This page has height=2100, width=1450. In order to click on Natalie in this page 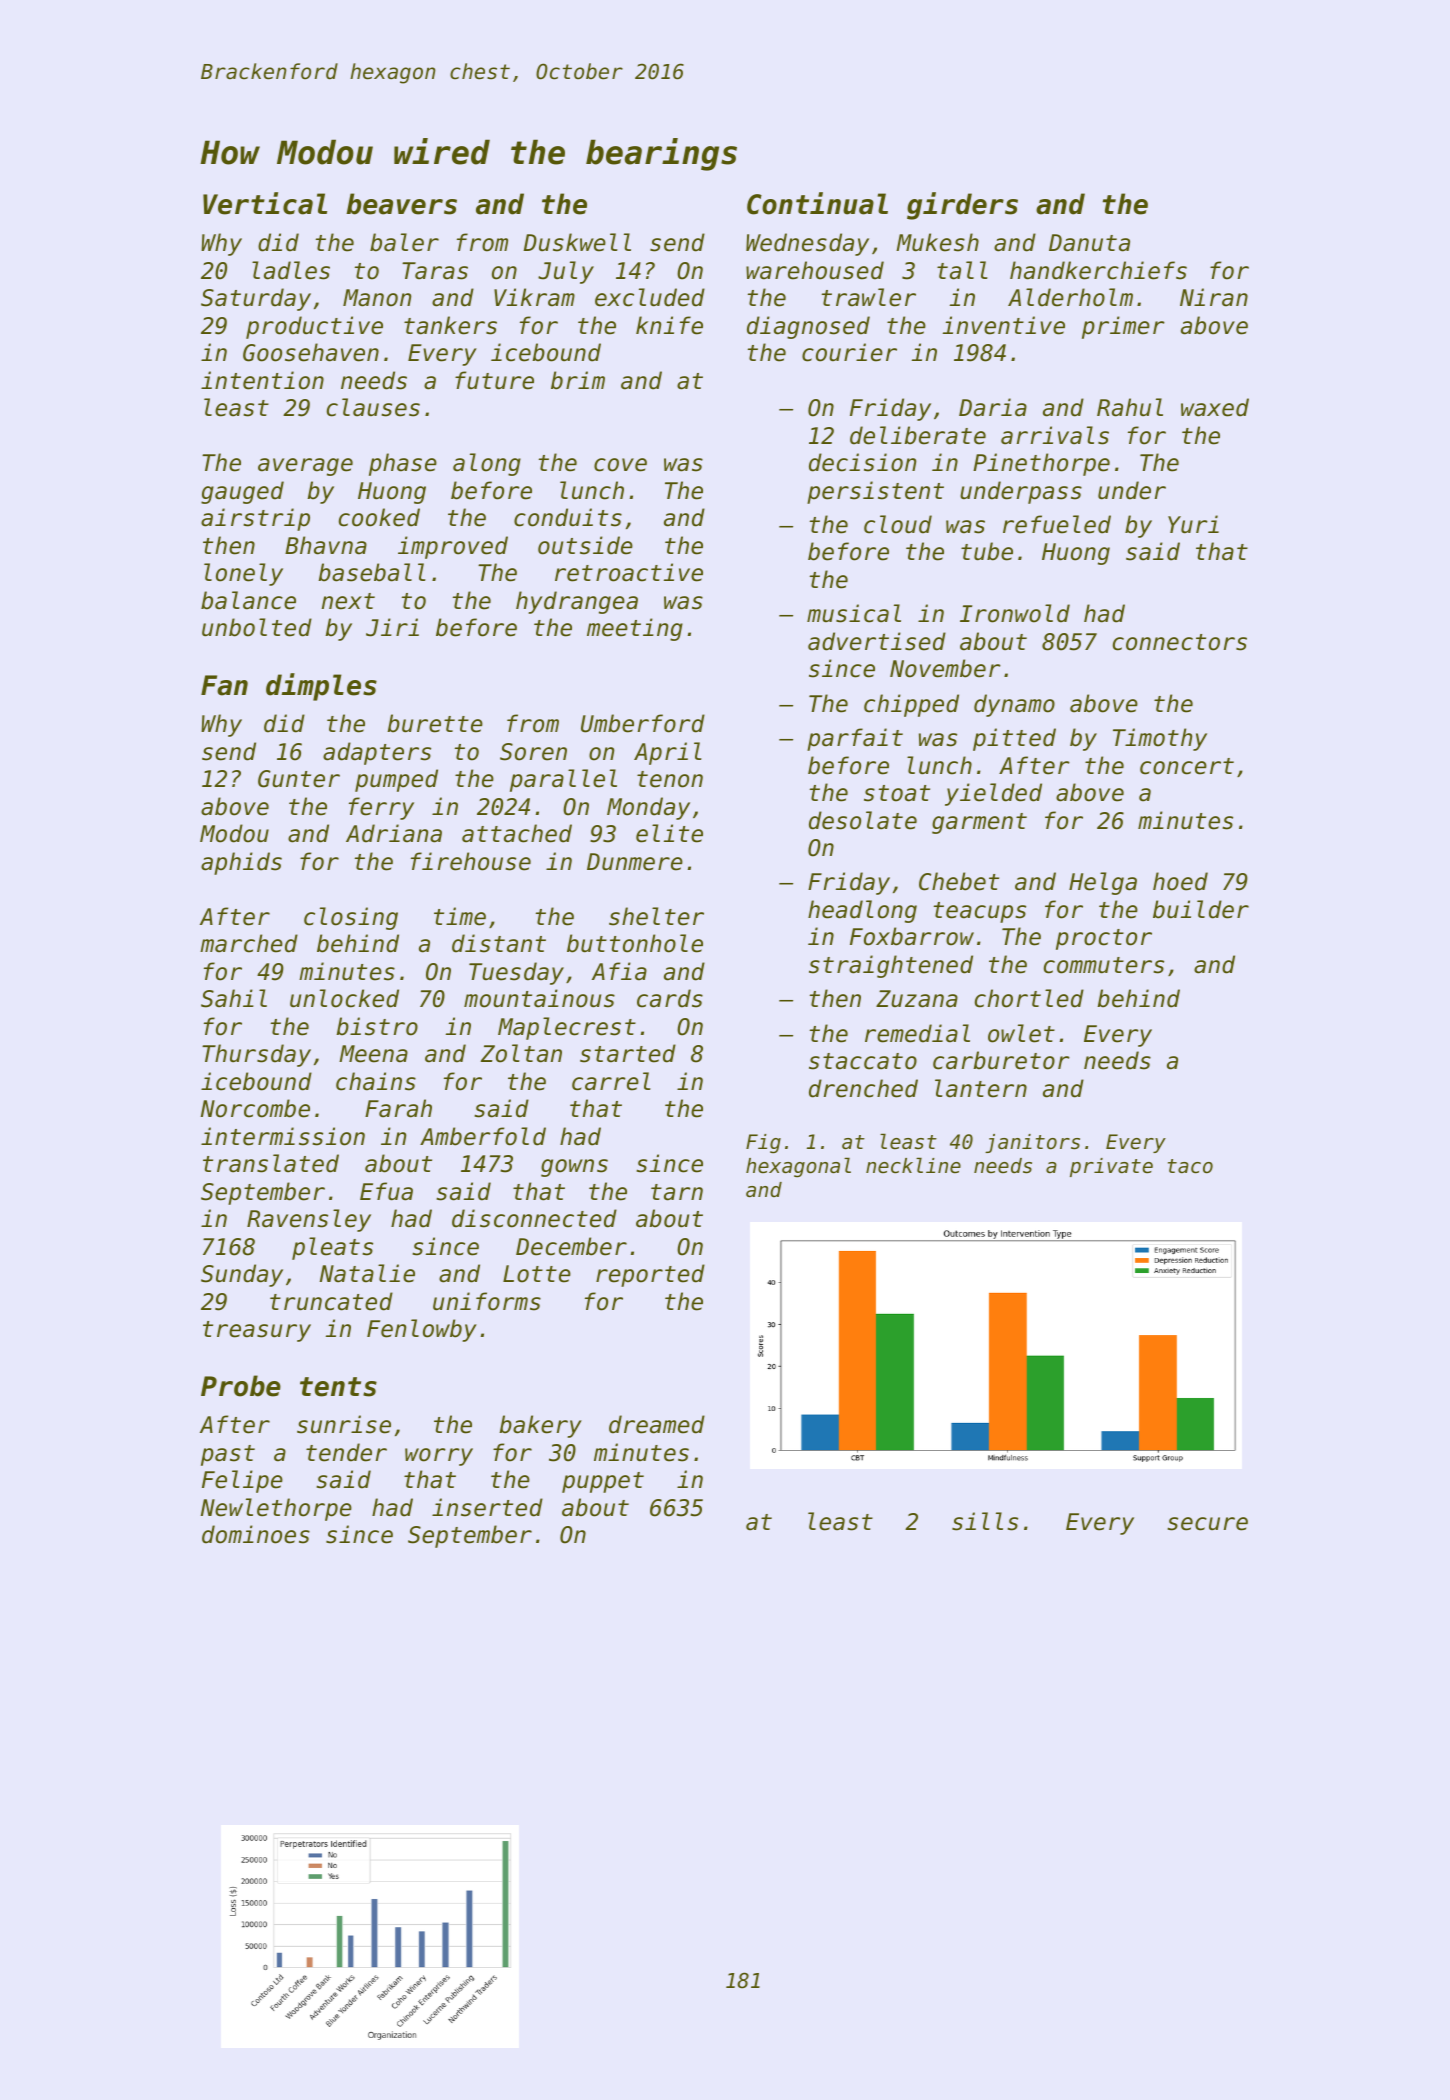, I will do `click(367, 1273)`.
